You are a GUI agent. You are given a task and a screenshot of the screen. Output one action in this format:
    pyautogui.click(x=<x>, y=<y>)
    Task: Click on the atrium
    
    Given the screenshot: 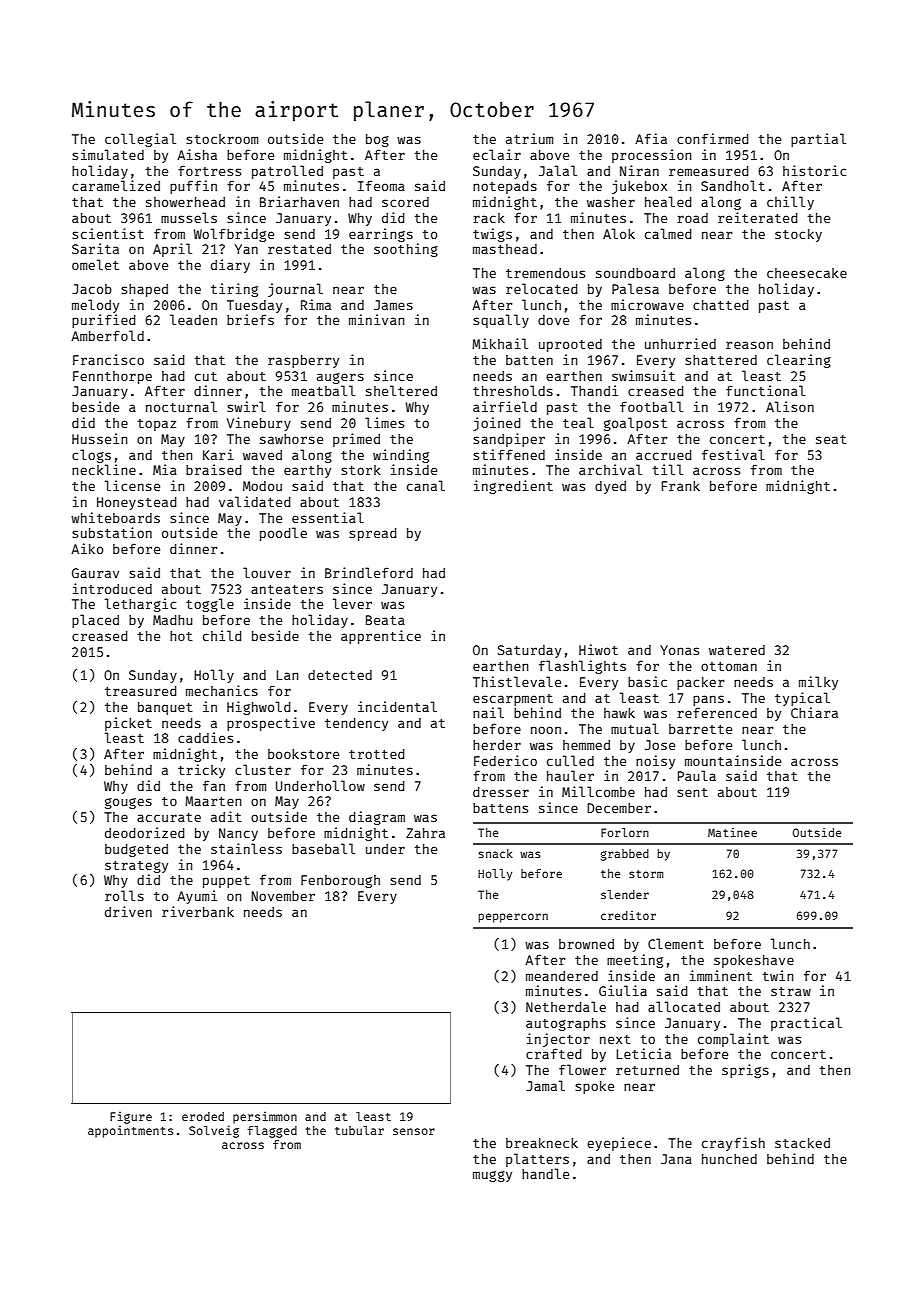 What is the action you would take?
    pyautogui.click(x=529, y=138)
